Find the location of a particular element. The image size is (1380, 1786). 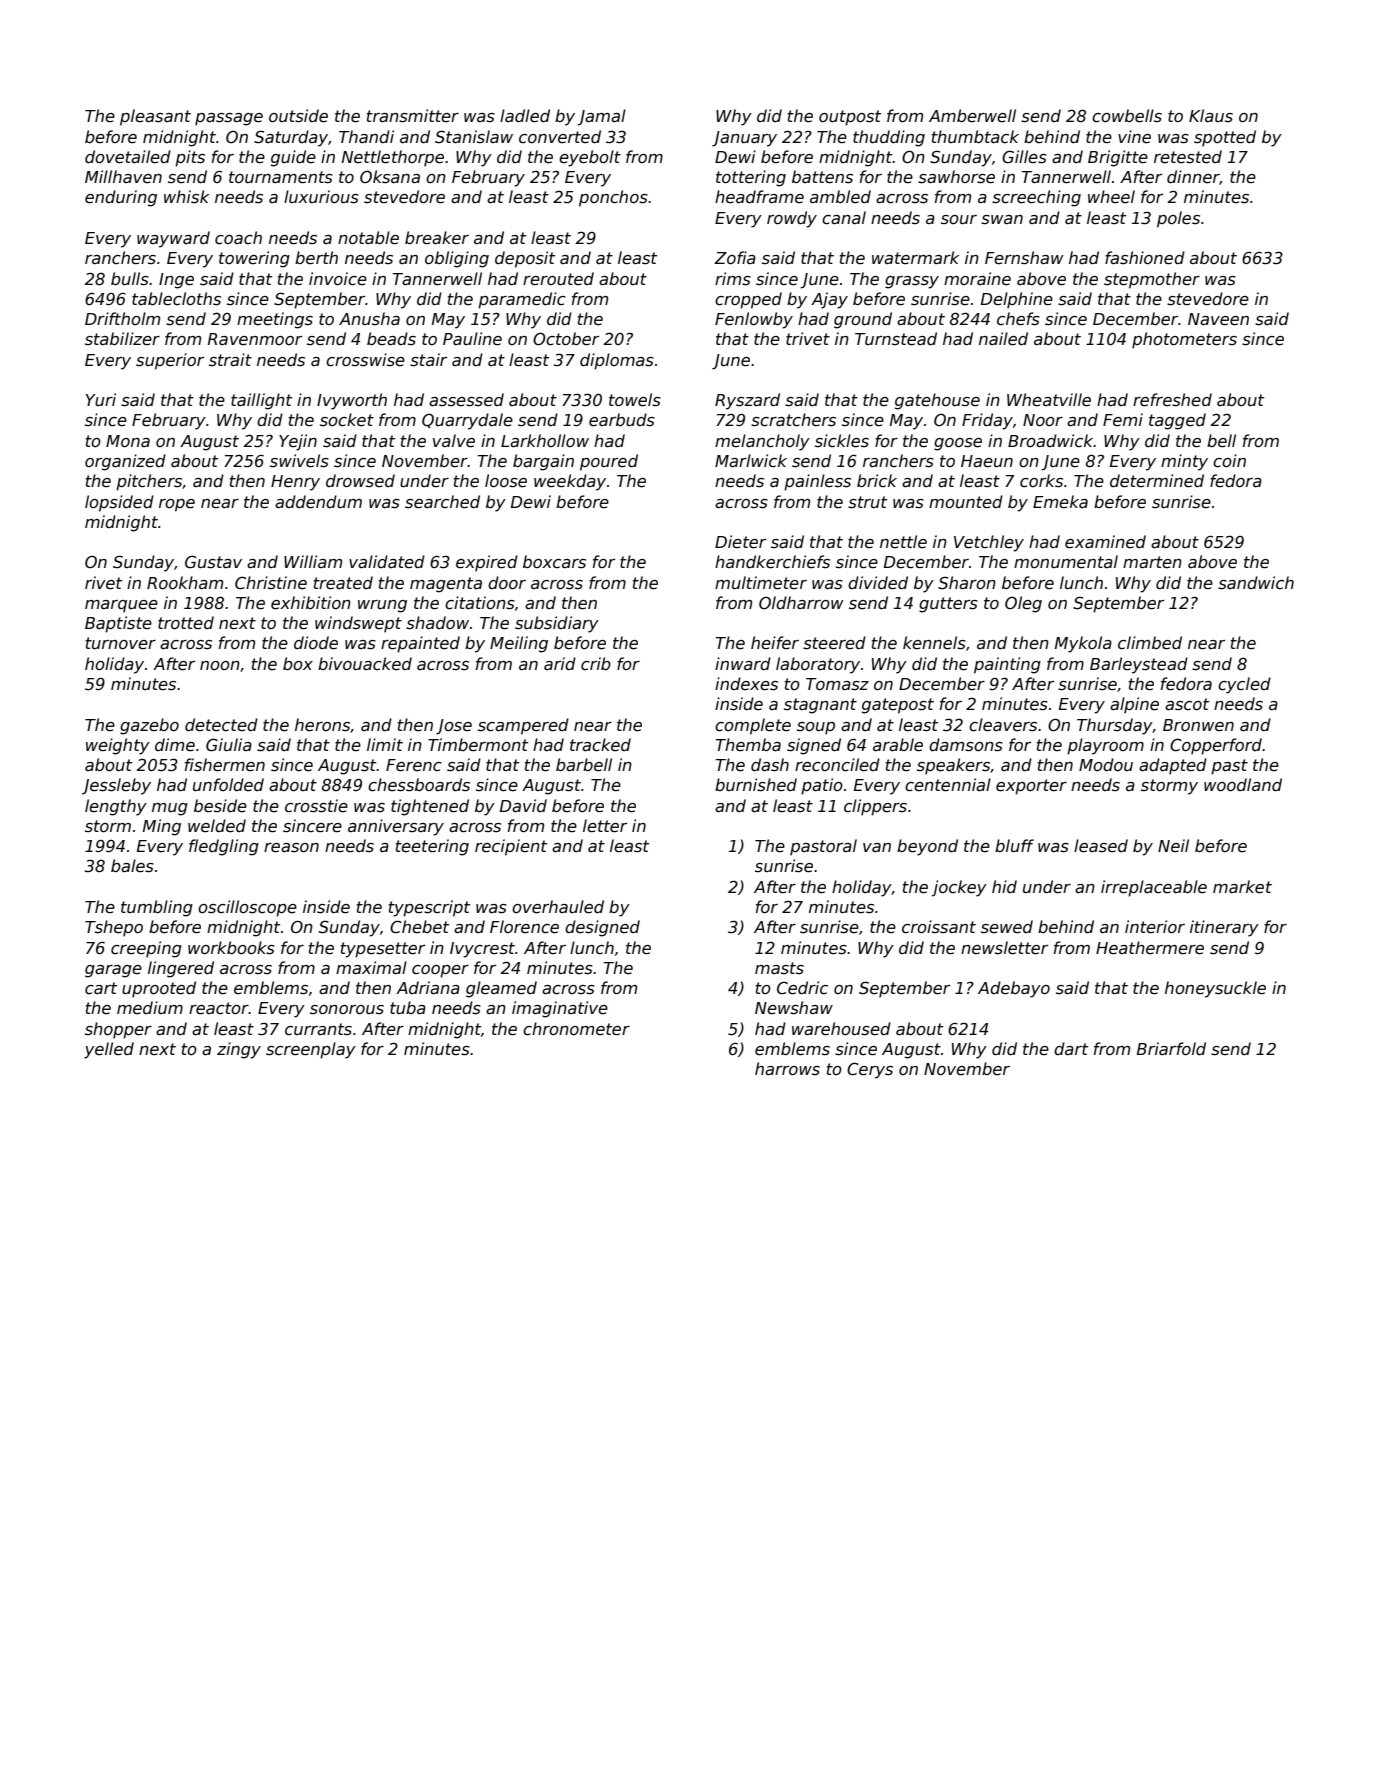

pleasant is located at coordinates (155, 117).
